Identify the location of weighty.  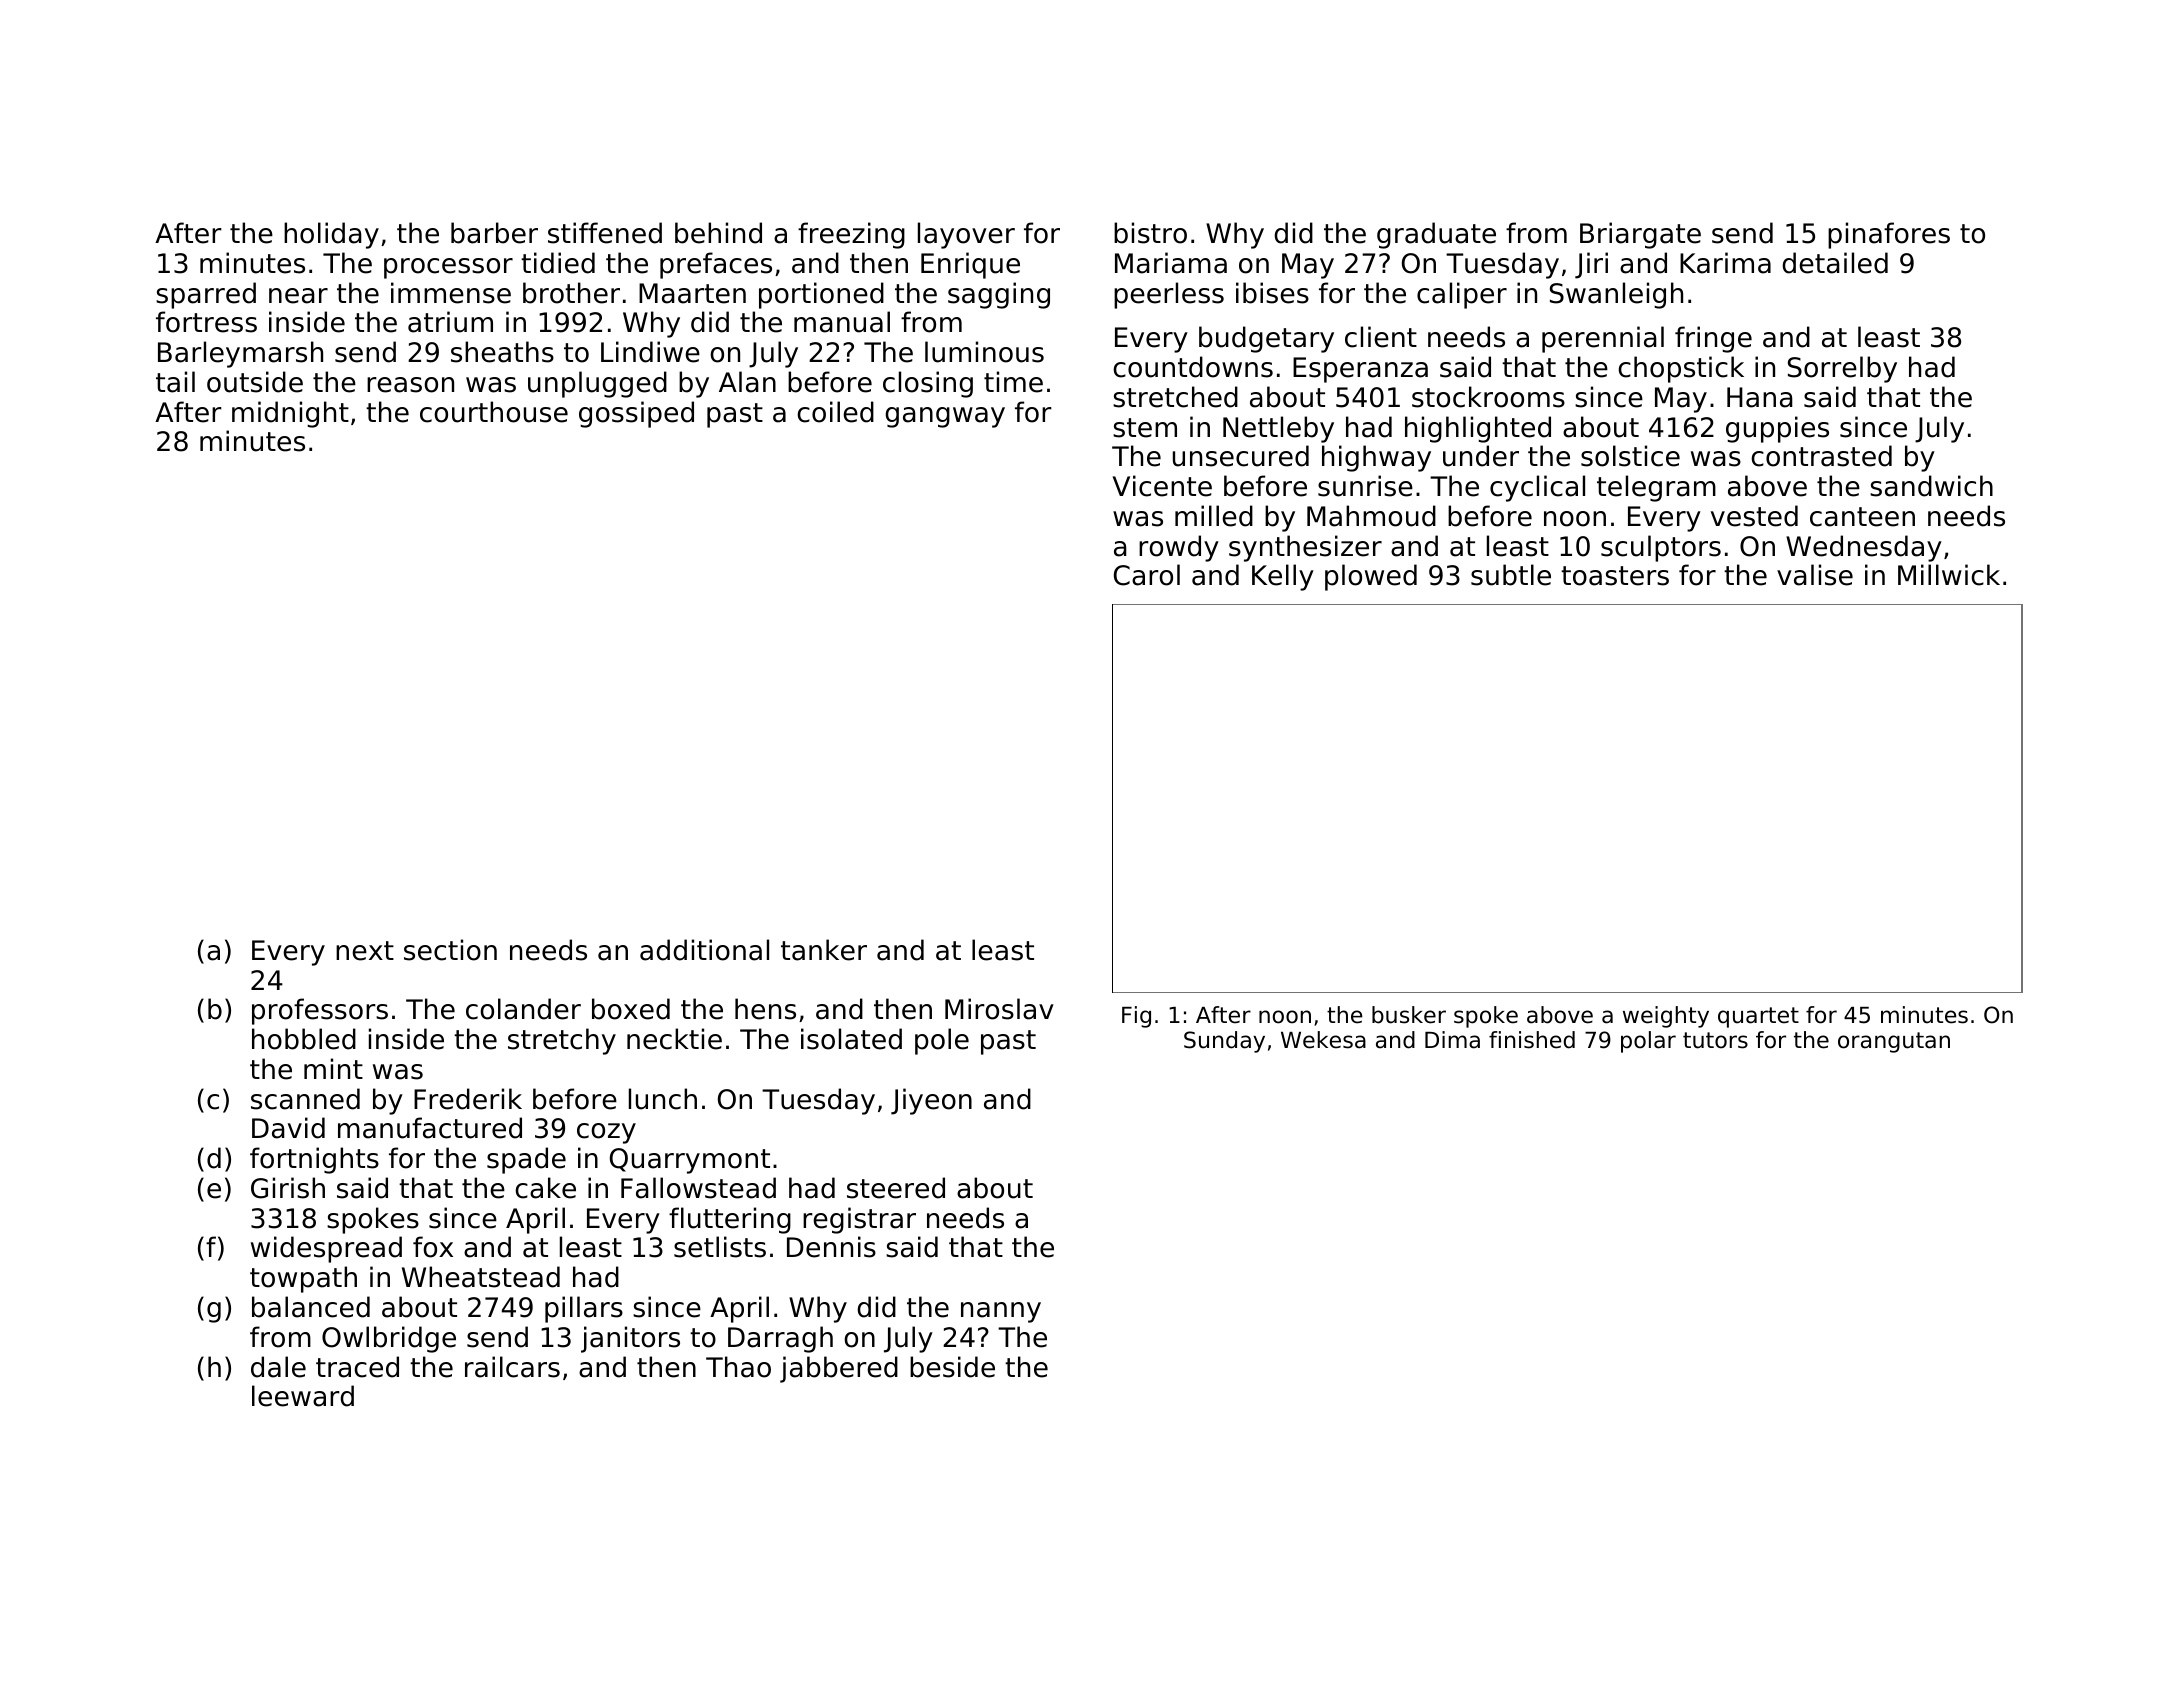
(1666, 1017).
